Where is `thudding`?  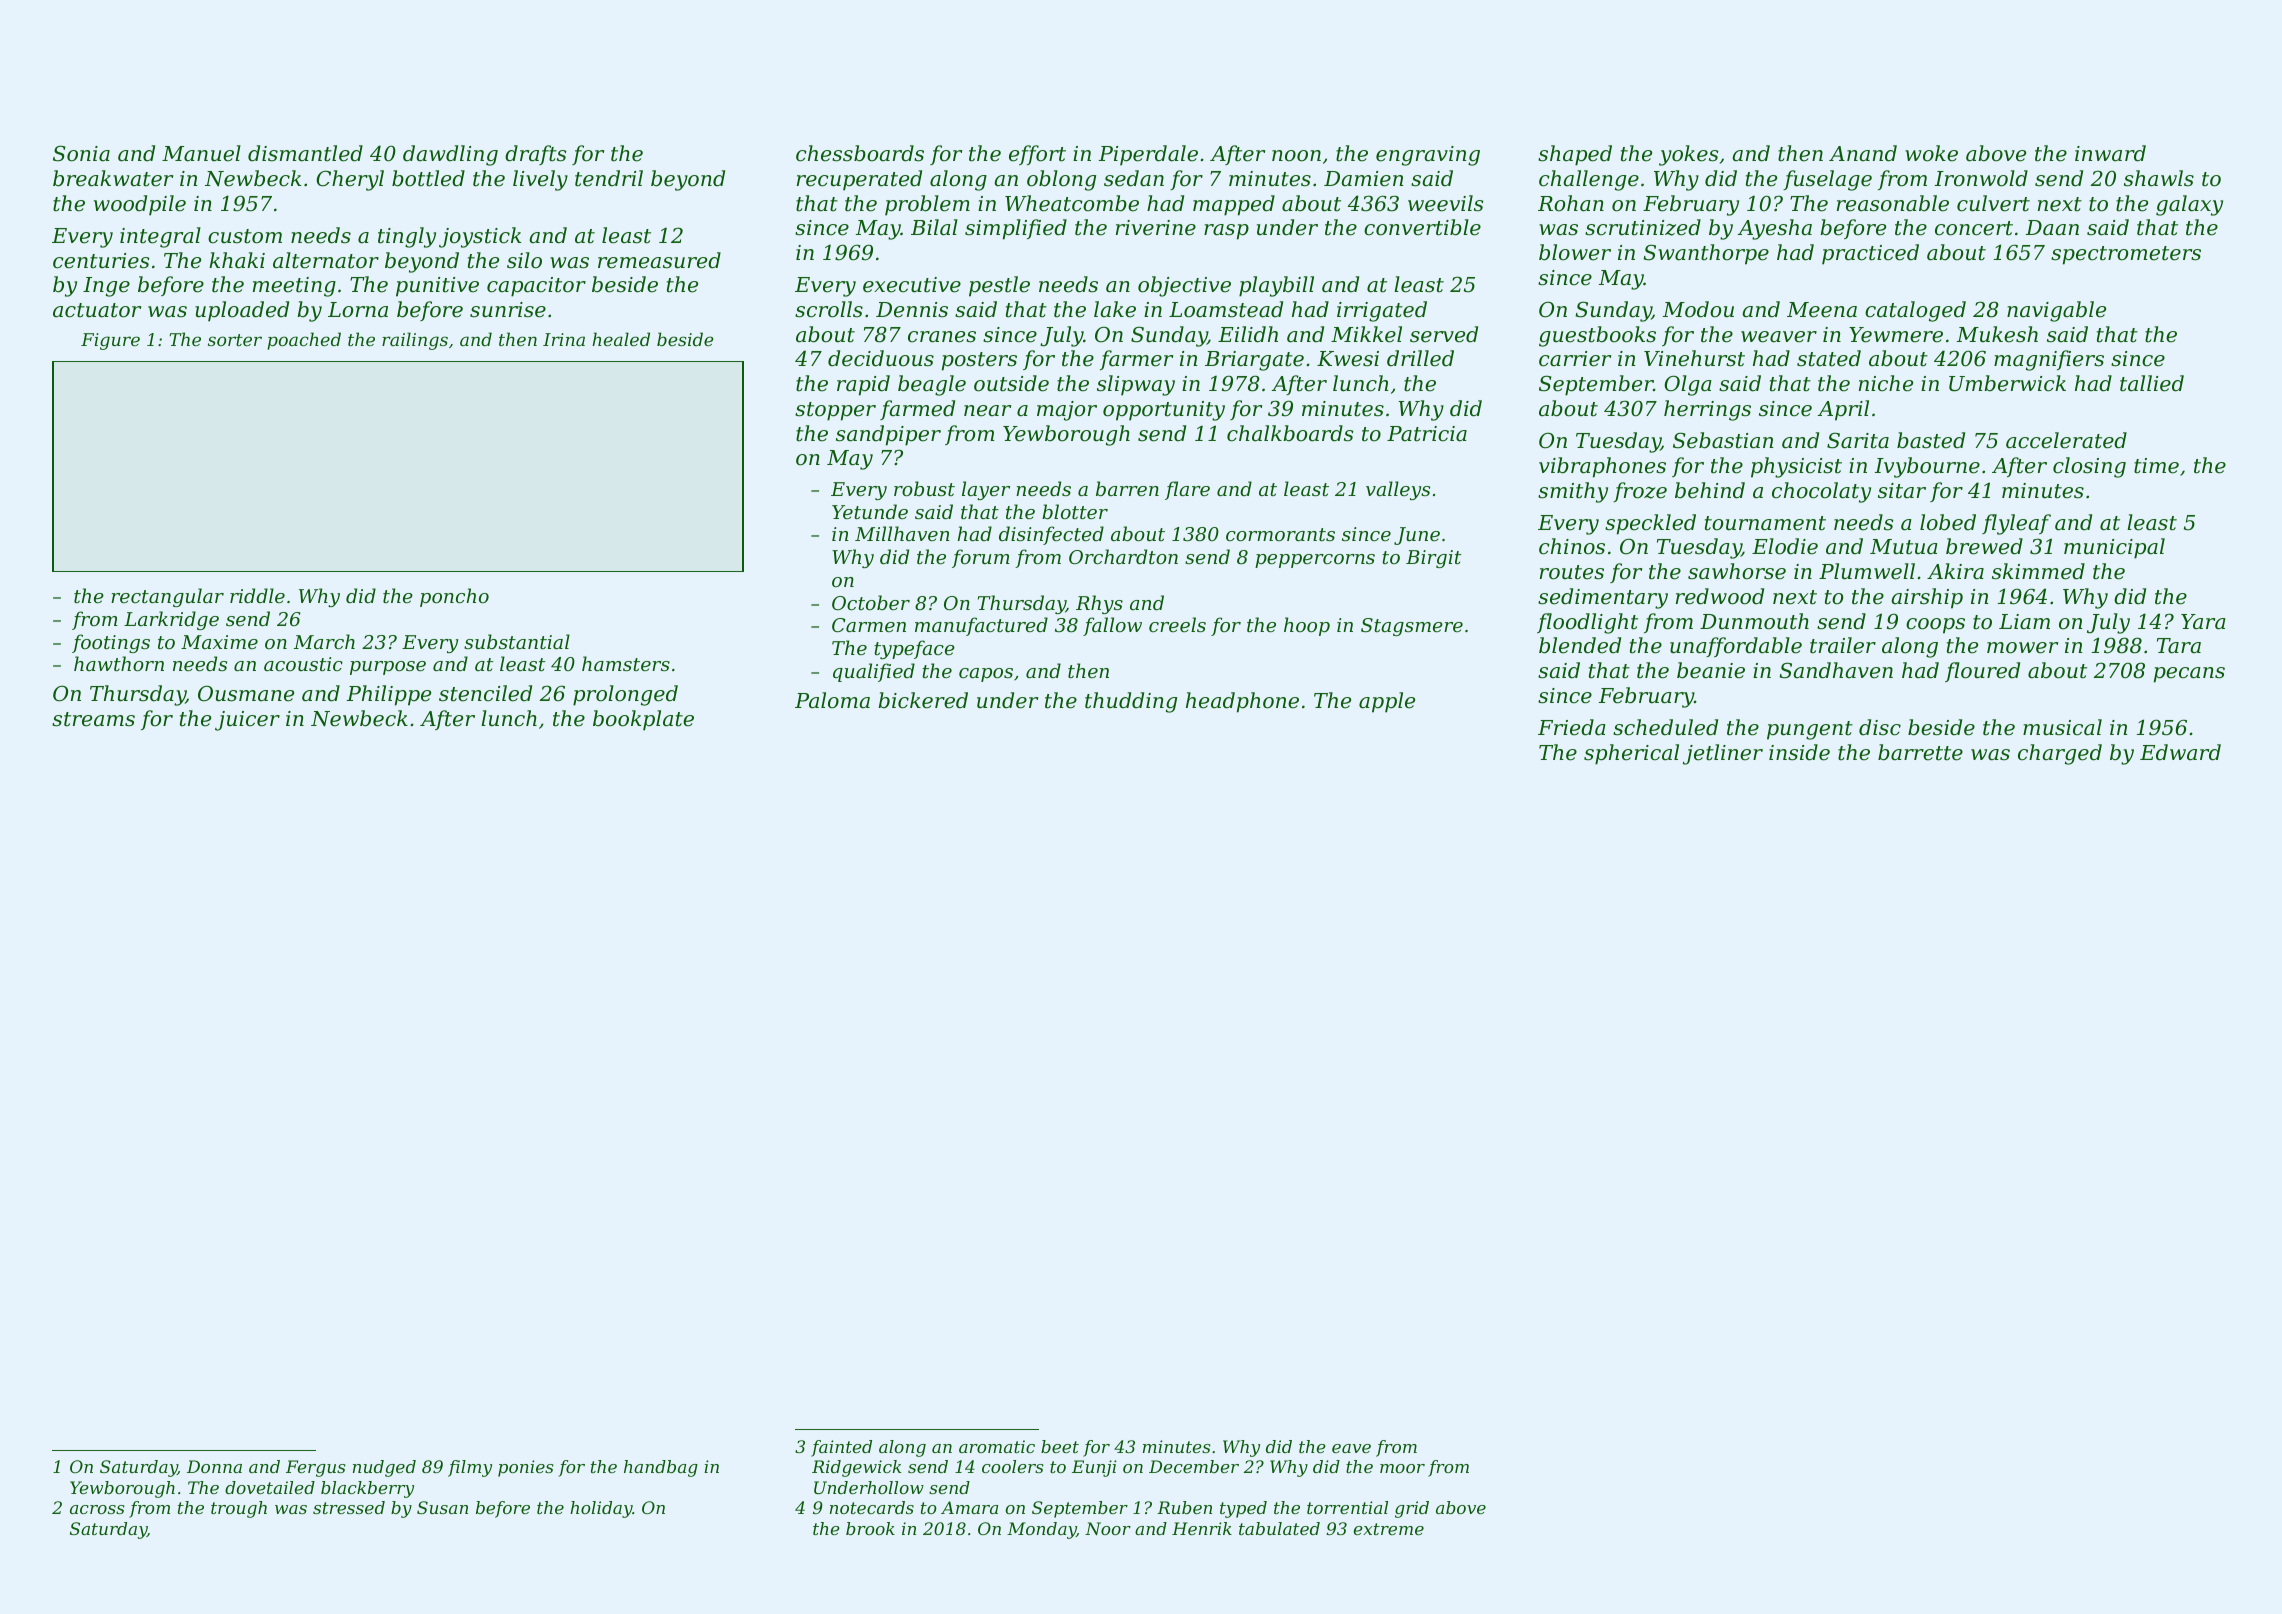
thudding is located at coordinates (1131, 702).
